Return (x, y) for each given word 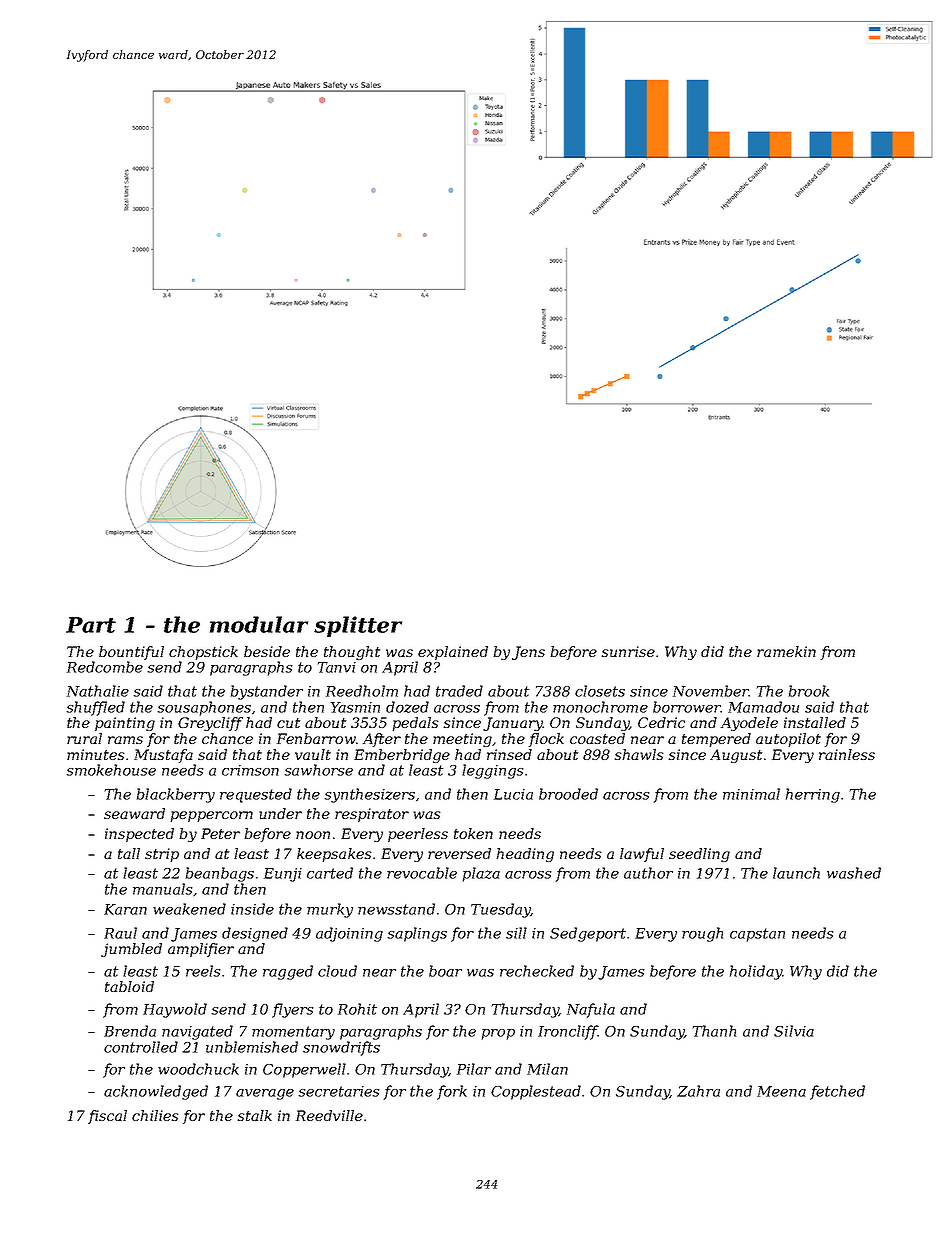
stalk (255, 1115)
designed (255, 934)
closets (600, 691)
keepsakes (334, 855)
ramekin (786, 651)
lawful (642, 855)
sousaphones (204, 708)
